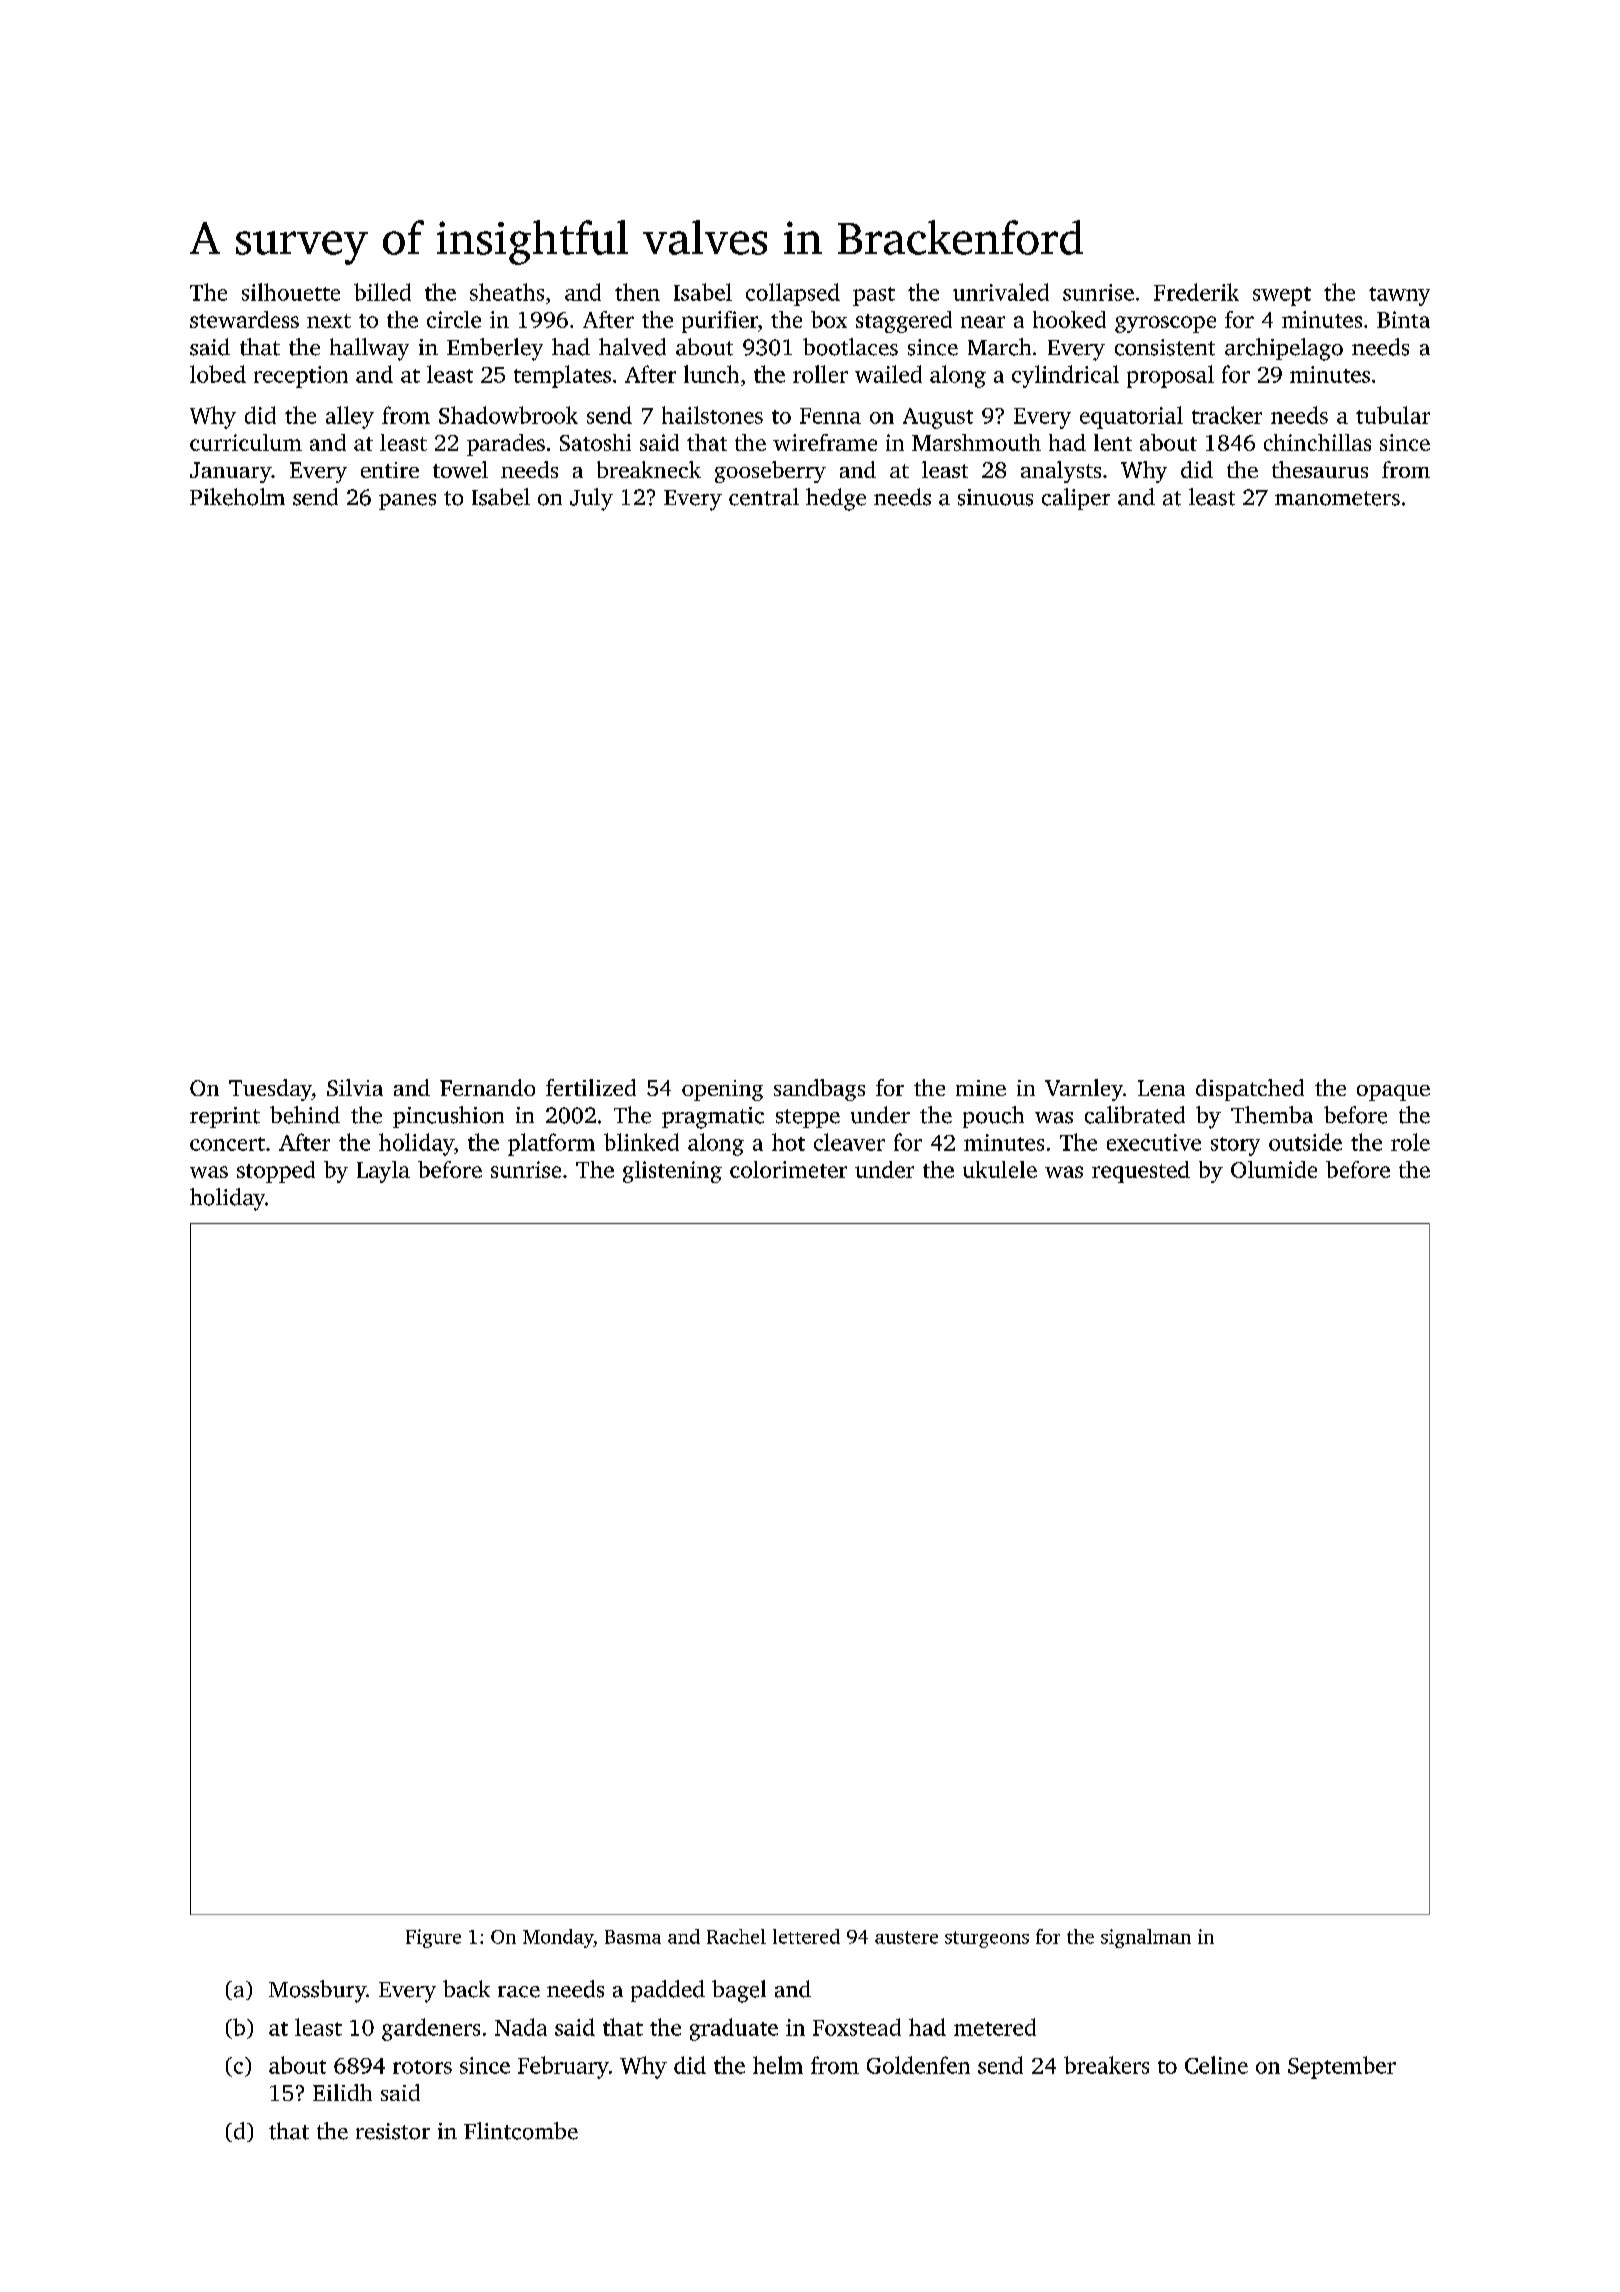  I want to click on mine, so click(981, 1088).
